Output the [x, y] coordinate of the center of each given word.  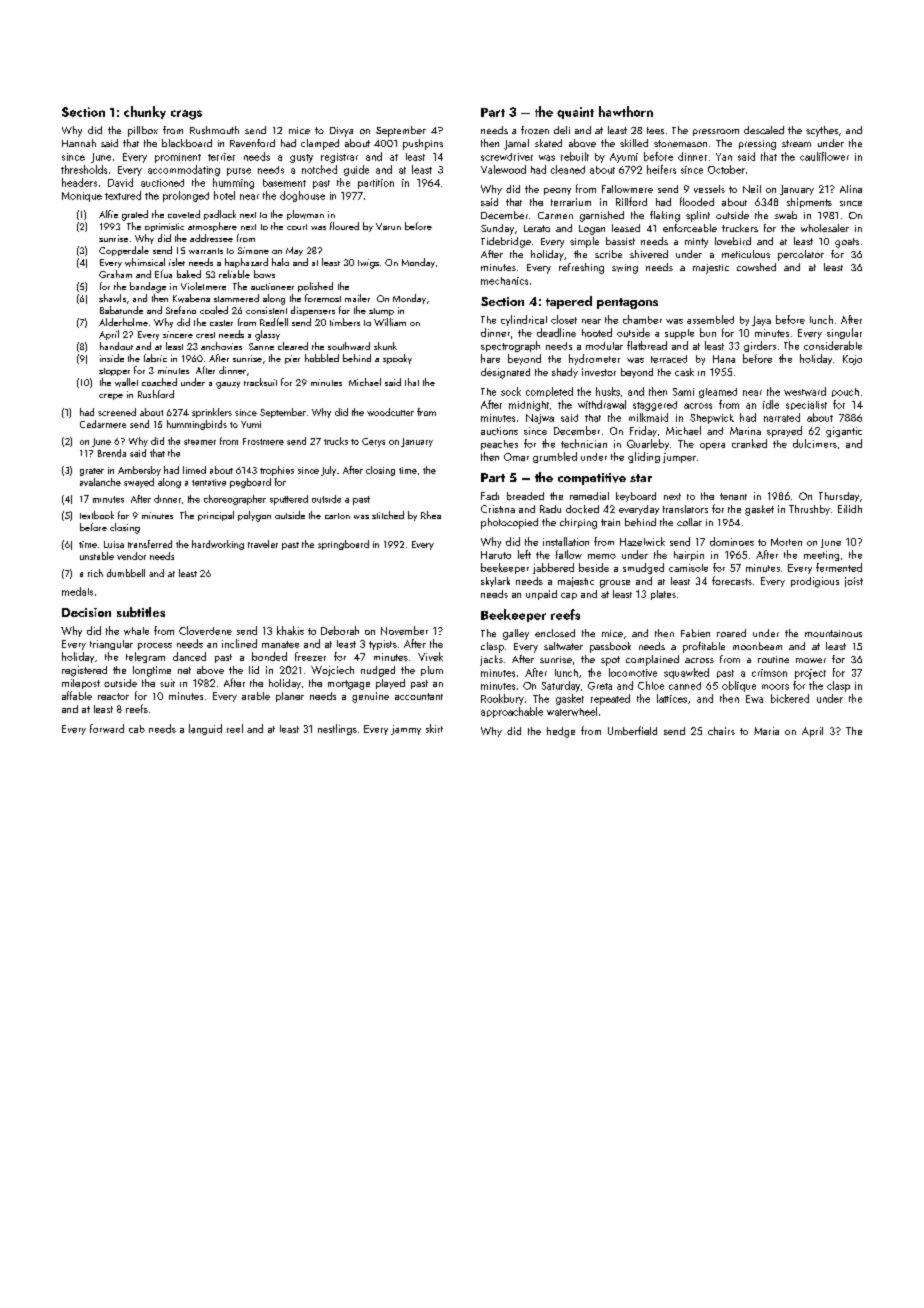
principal [216, 516]
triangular [111, 645]
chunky [145, 112]
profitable [704, 647]
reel [235, 728]
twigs [368, 264]
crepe [111, 397]
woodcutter [390, 412]
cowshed [756, 267]
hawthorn [626, 111]
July [328, 471]
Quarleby [648, 444]
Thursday [839, 497]
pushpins [423, 144]
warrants [206, 251]
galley [516, 634]
